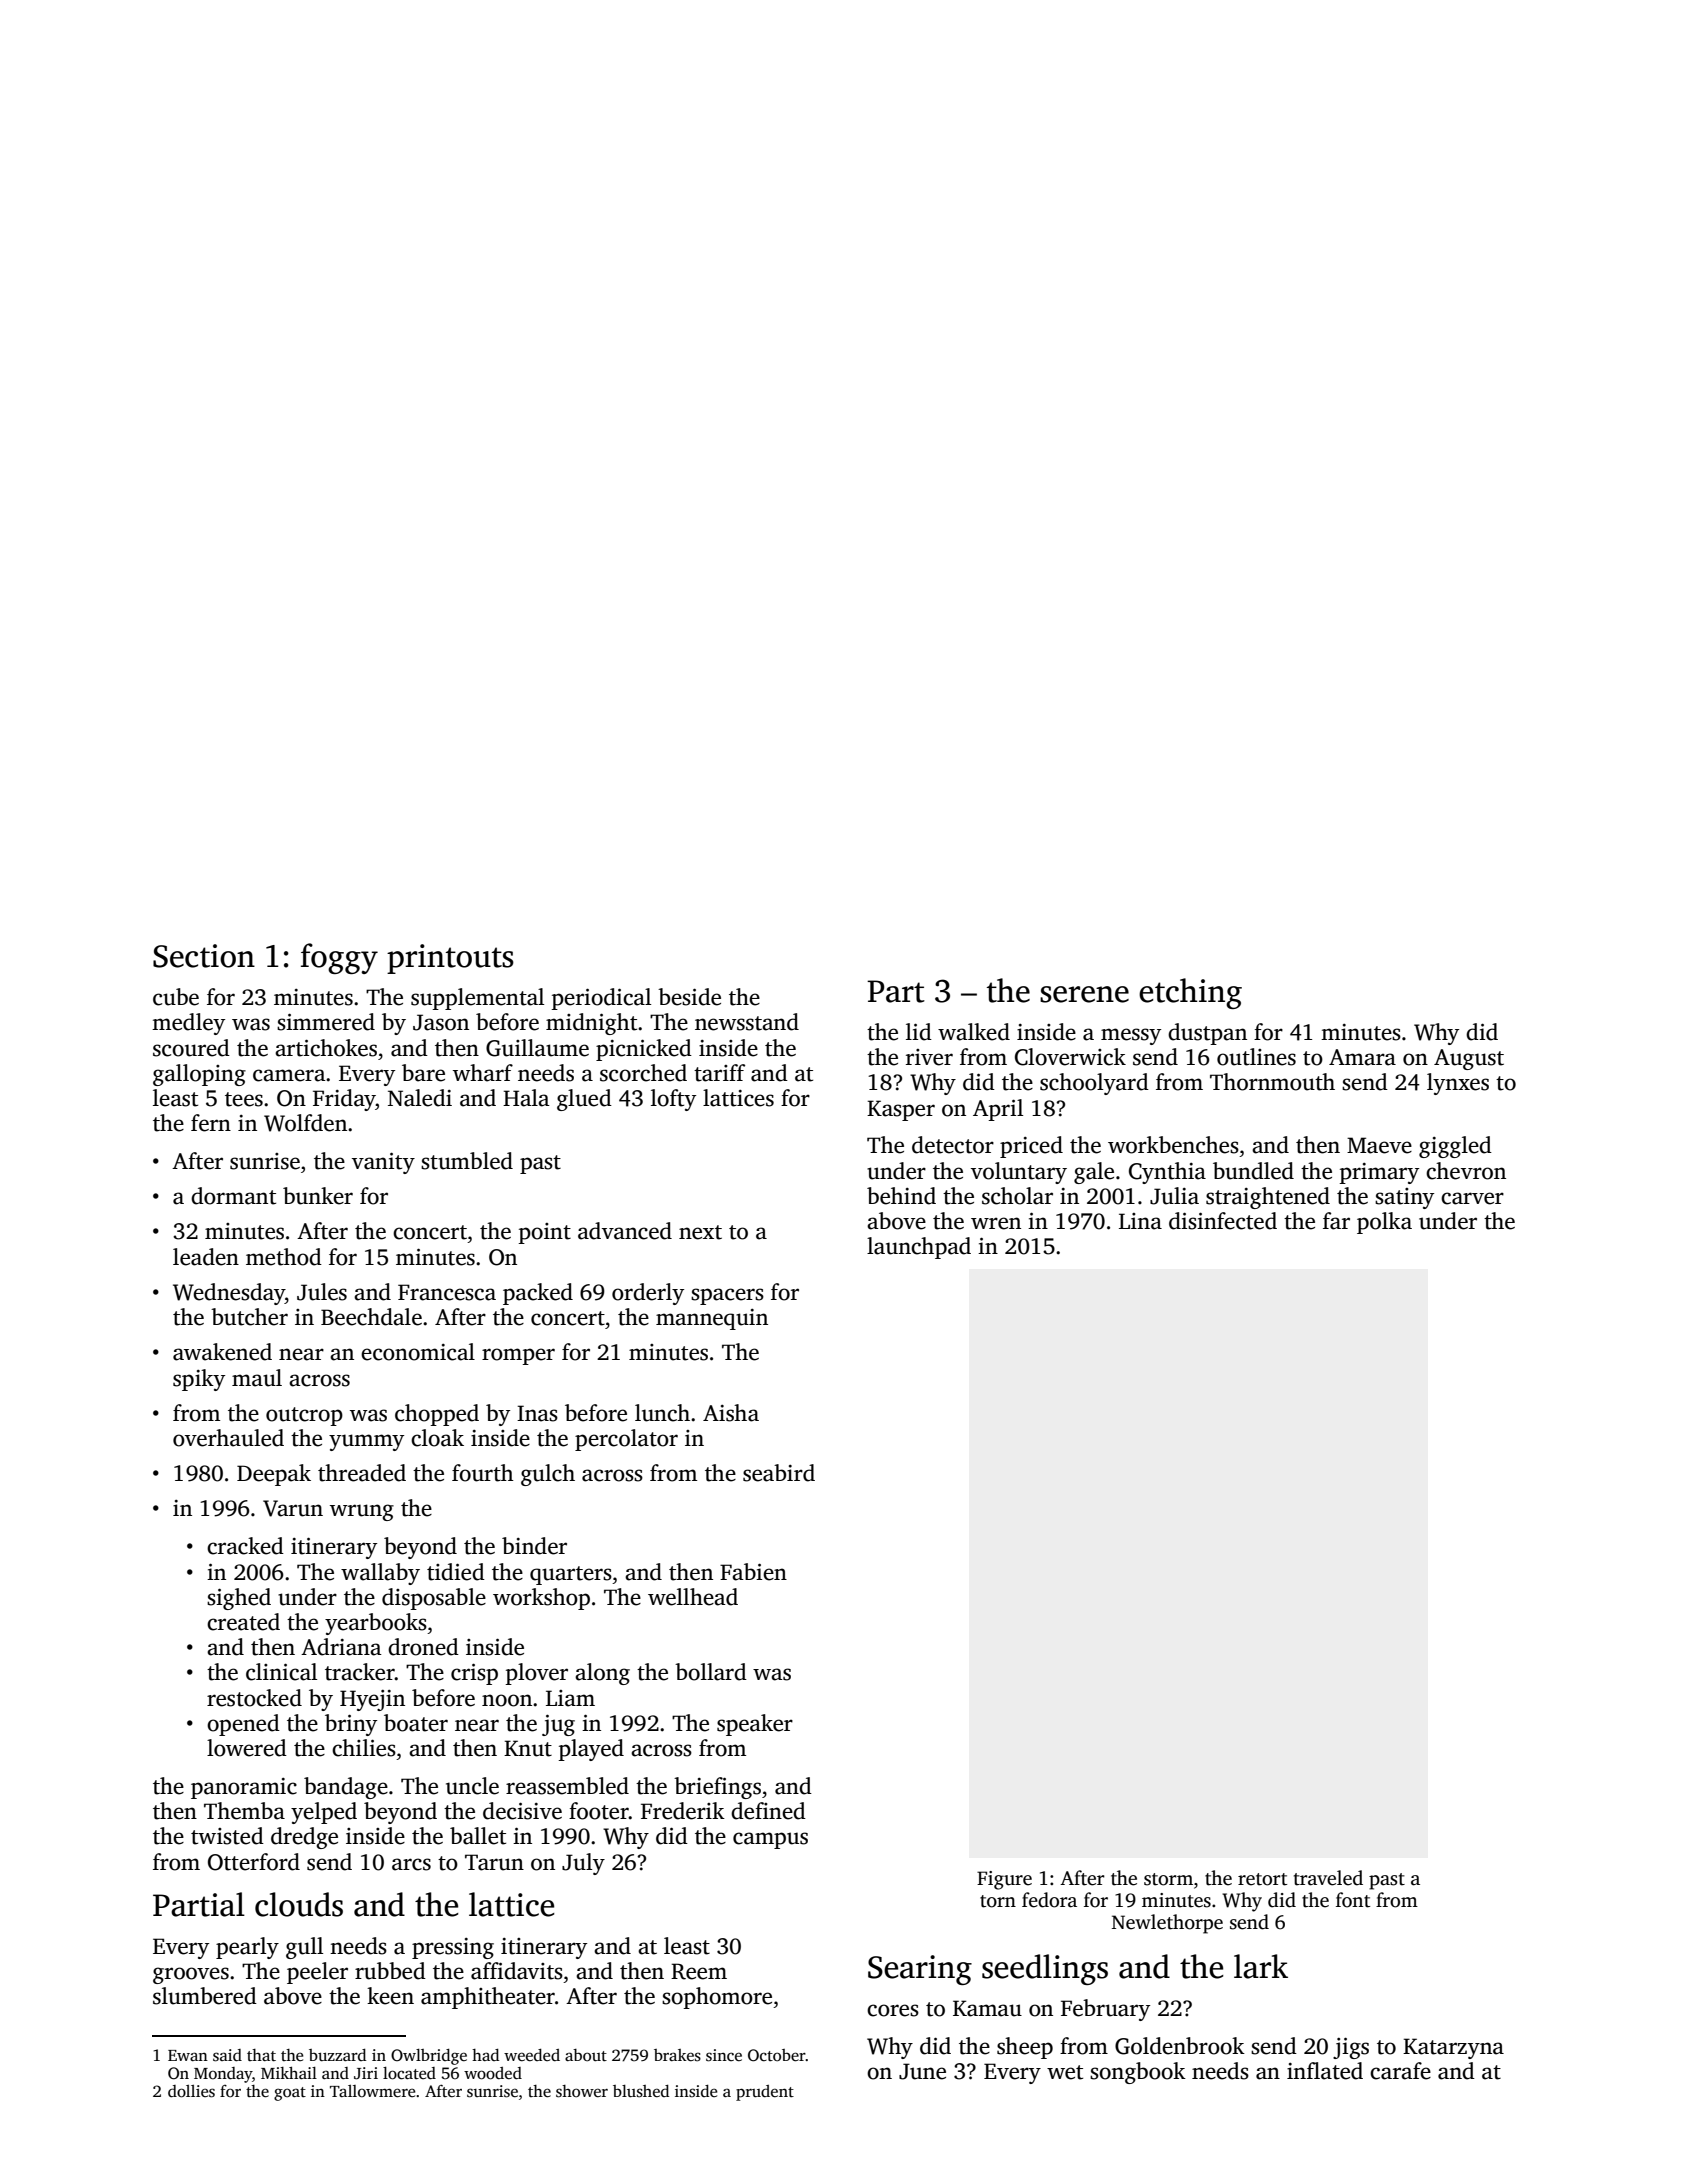 The height and width of the screenshot is (2178, 1683). I want to click on Fabien, so click(753, 1572).
